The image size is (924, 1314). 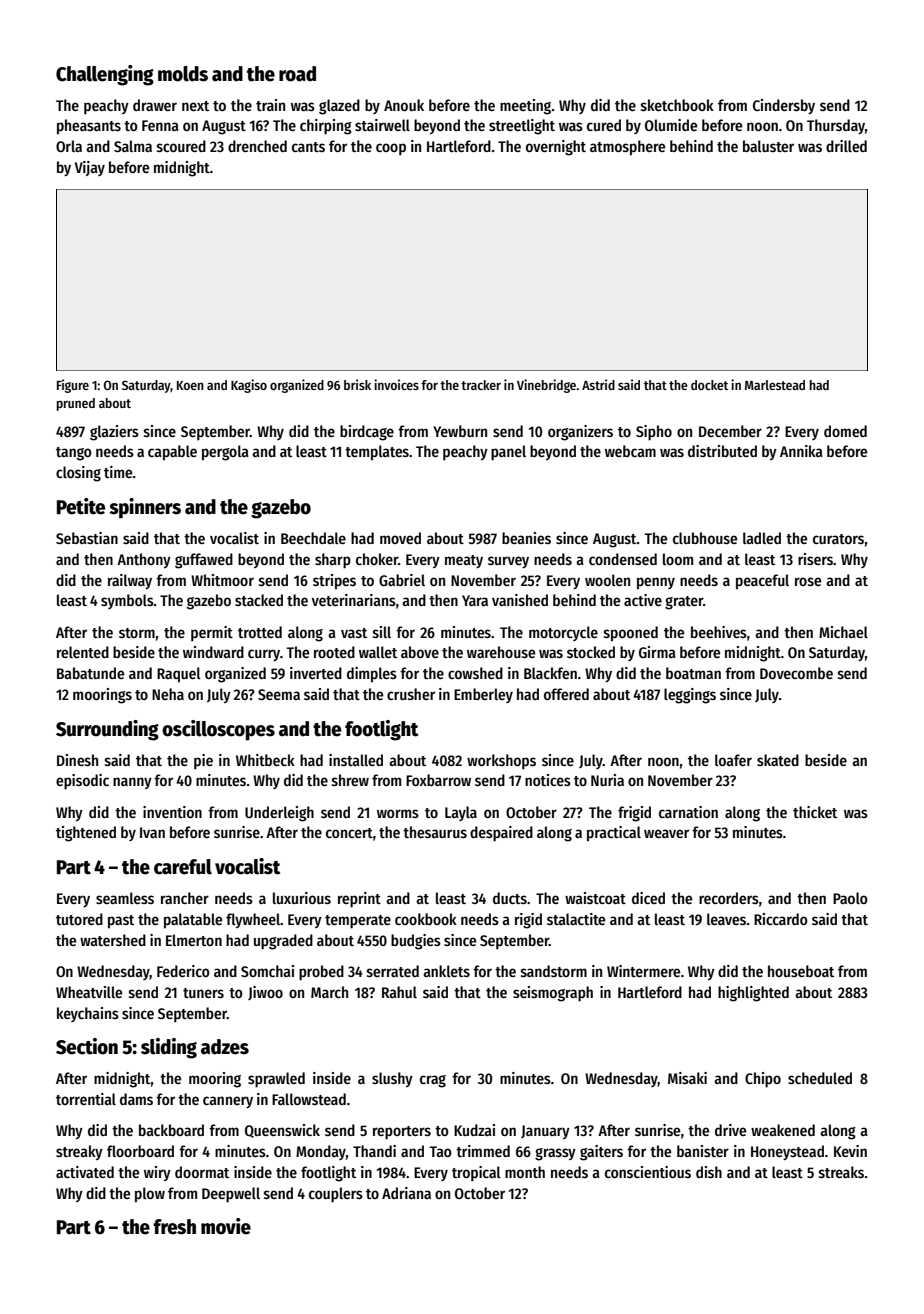 What do you see at coordinates (73, 386) in the screenshot?
I see `Figure` at bounding box center [73, 386].
